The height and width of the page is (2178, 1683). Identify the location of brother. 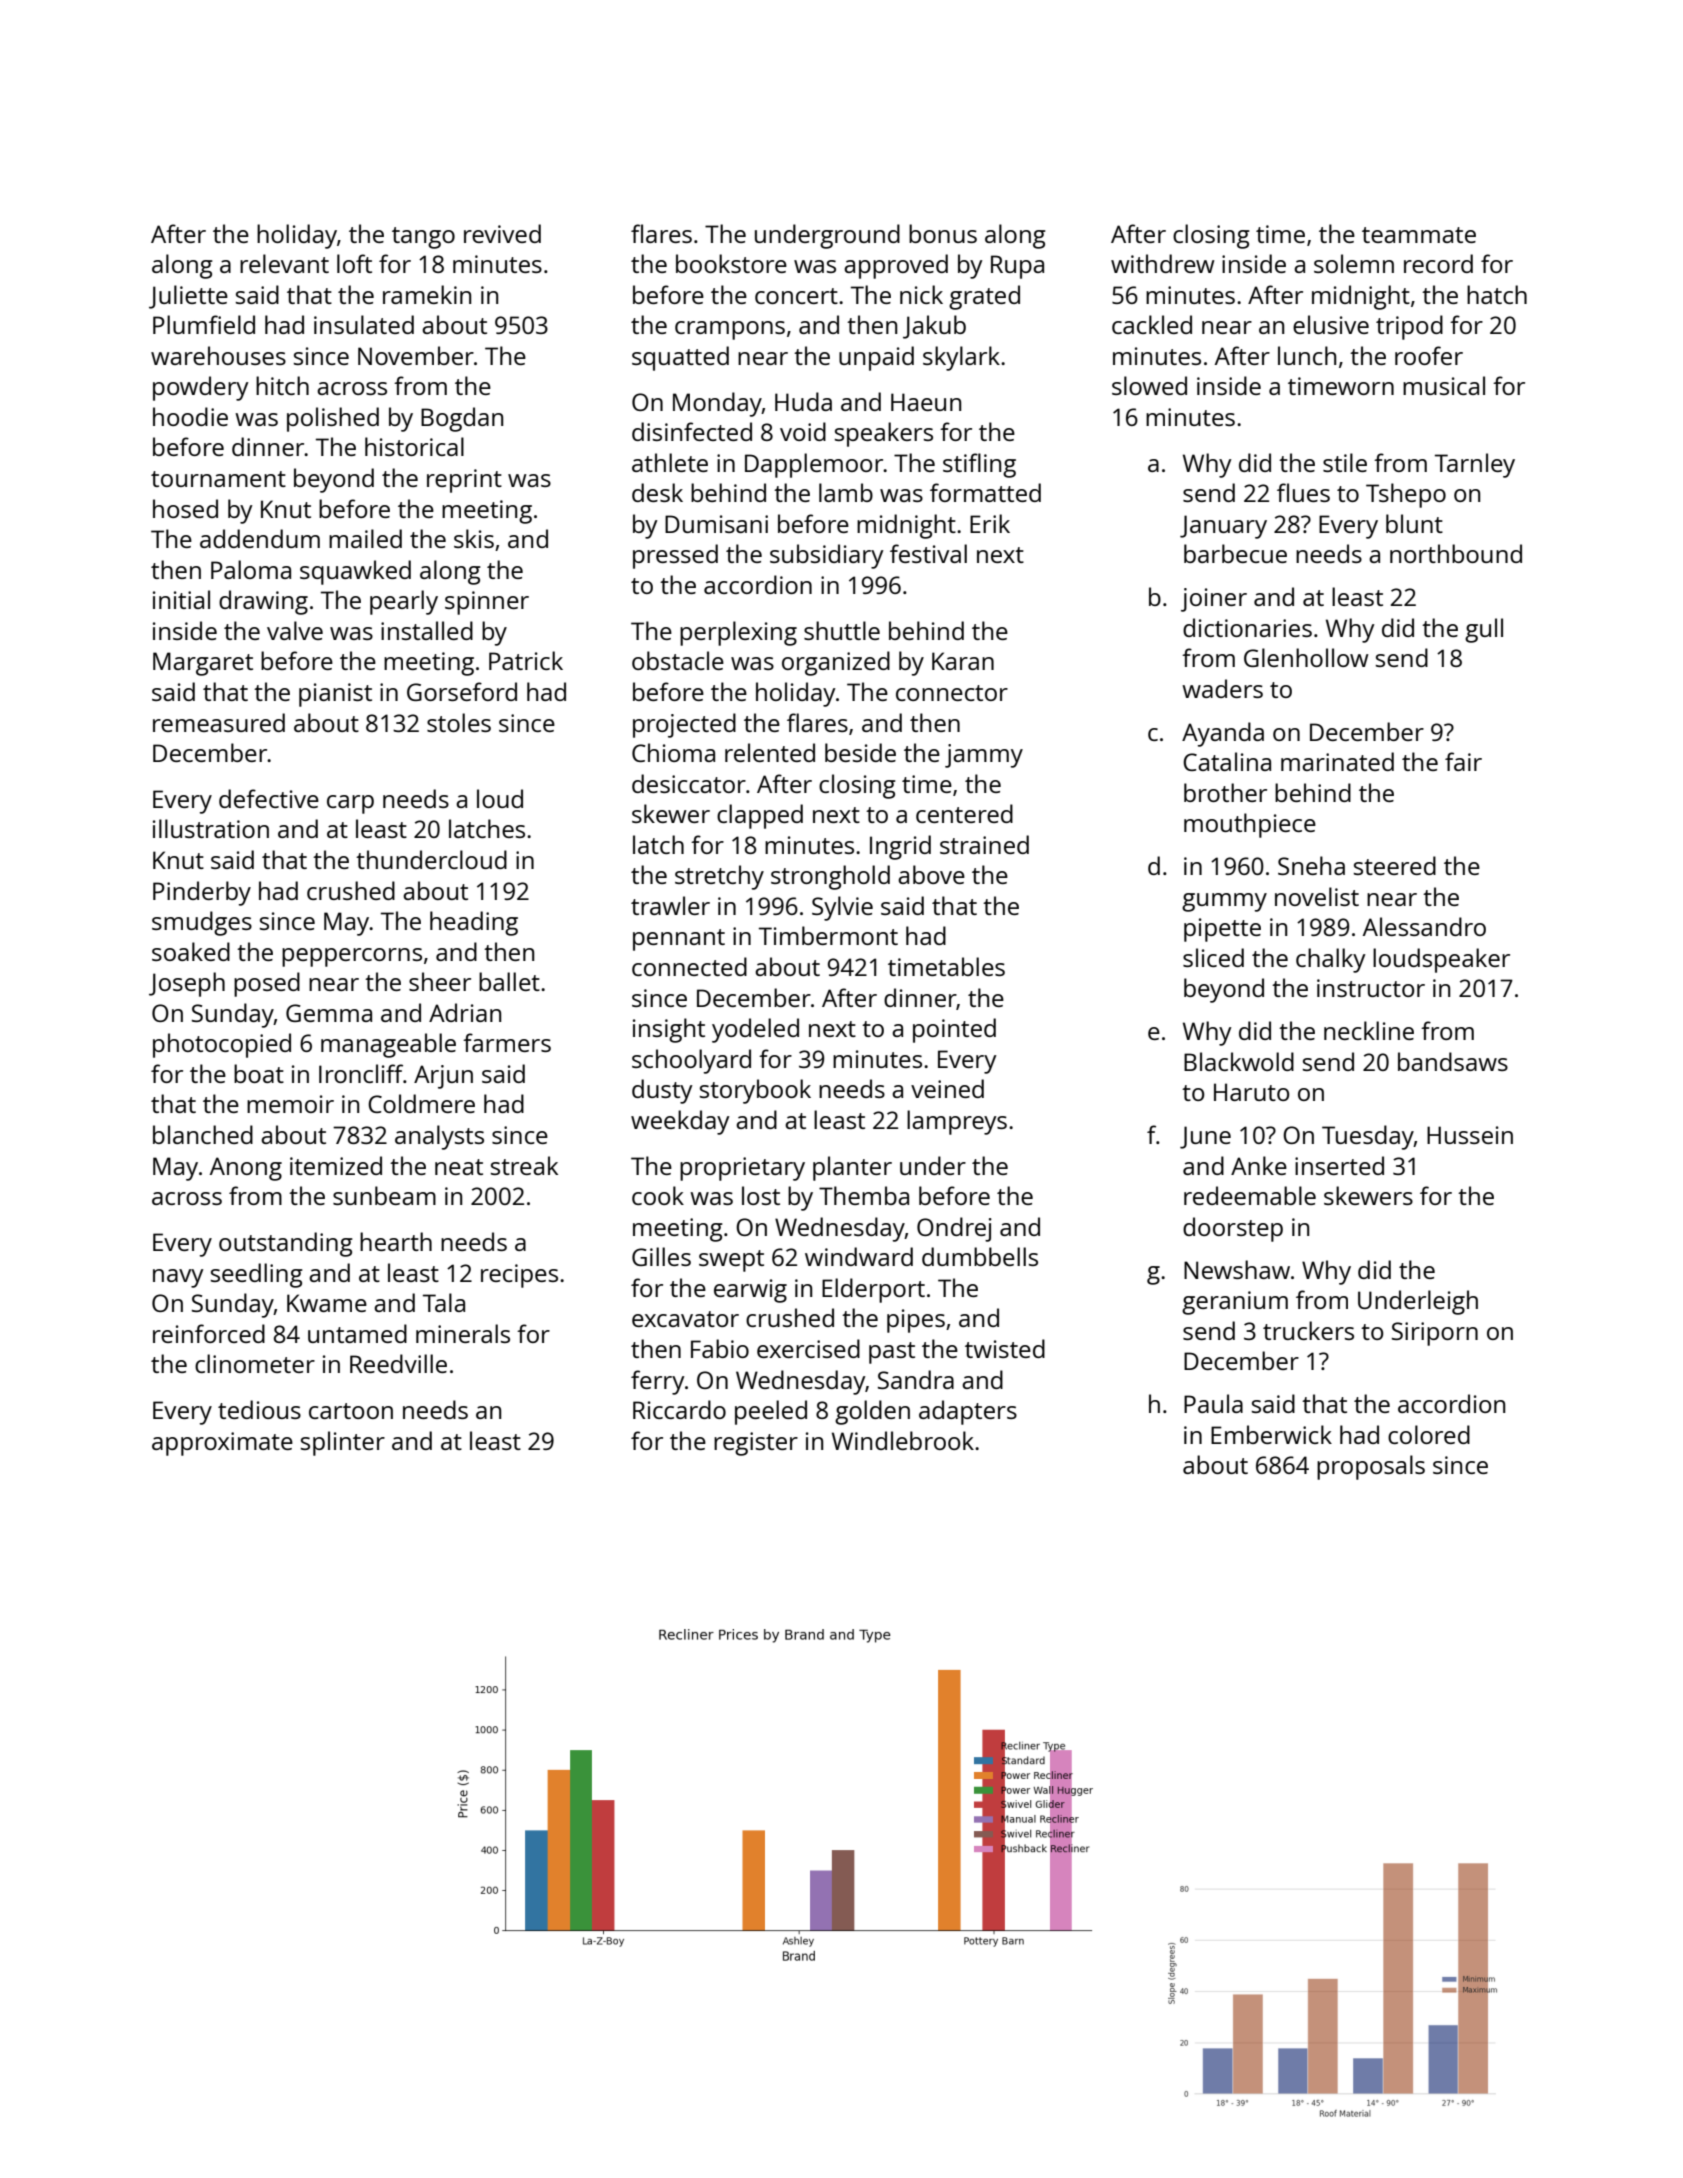
(1225, 792).
